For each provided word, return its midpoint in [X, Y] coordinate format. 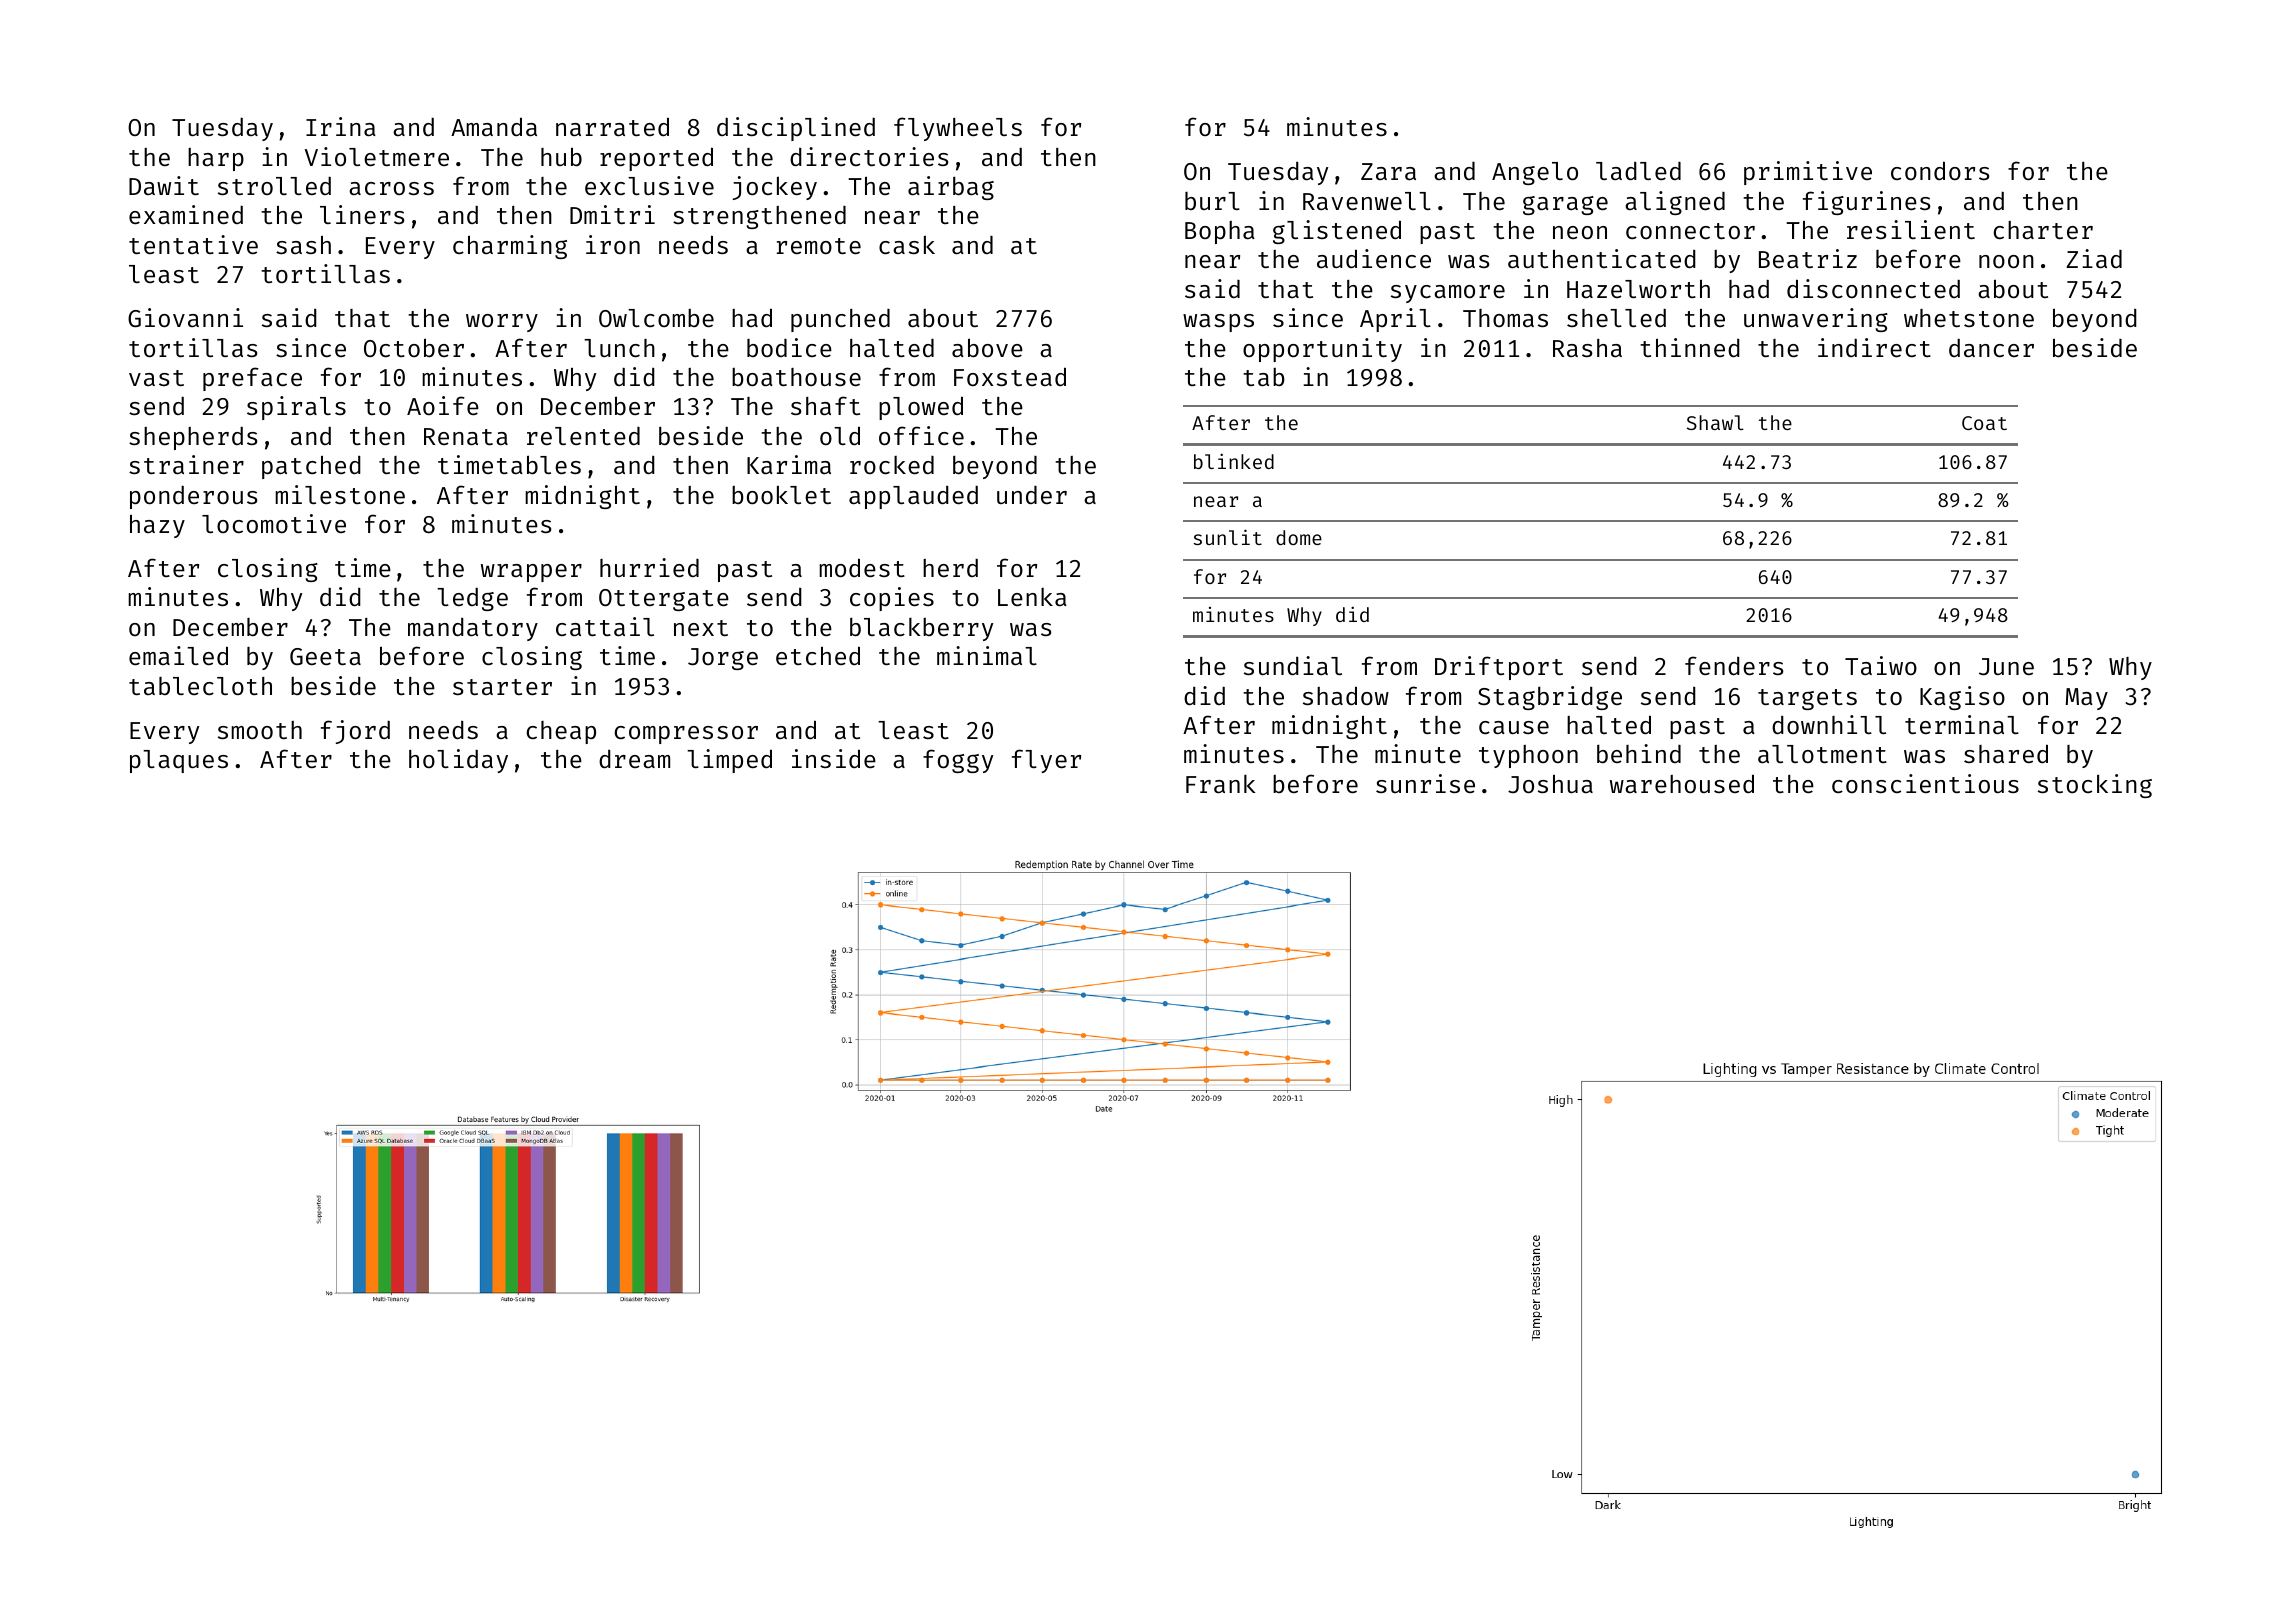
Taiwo [1881, 665]
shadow [1346, 695]
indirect [1874, 347]
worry [502, 323]
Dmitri [612, 214]
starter [502, 687]
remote [819, 246]
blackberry [921, 629]
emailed [178, 655]
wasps [1218, 323]
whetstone [1969, 318]
